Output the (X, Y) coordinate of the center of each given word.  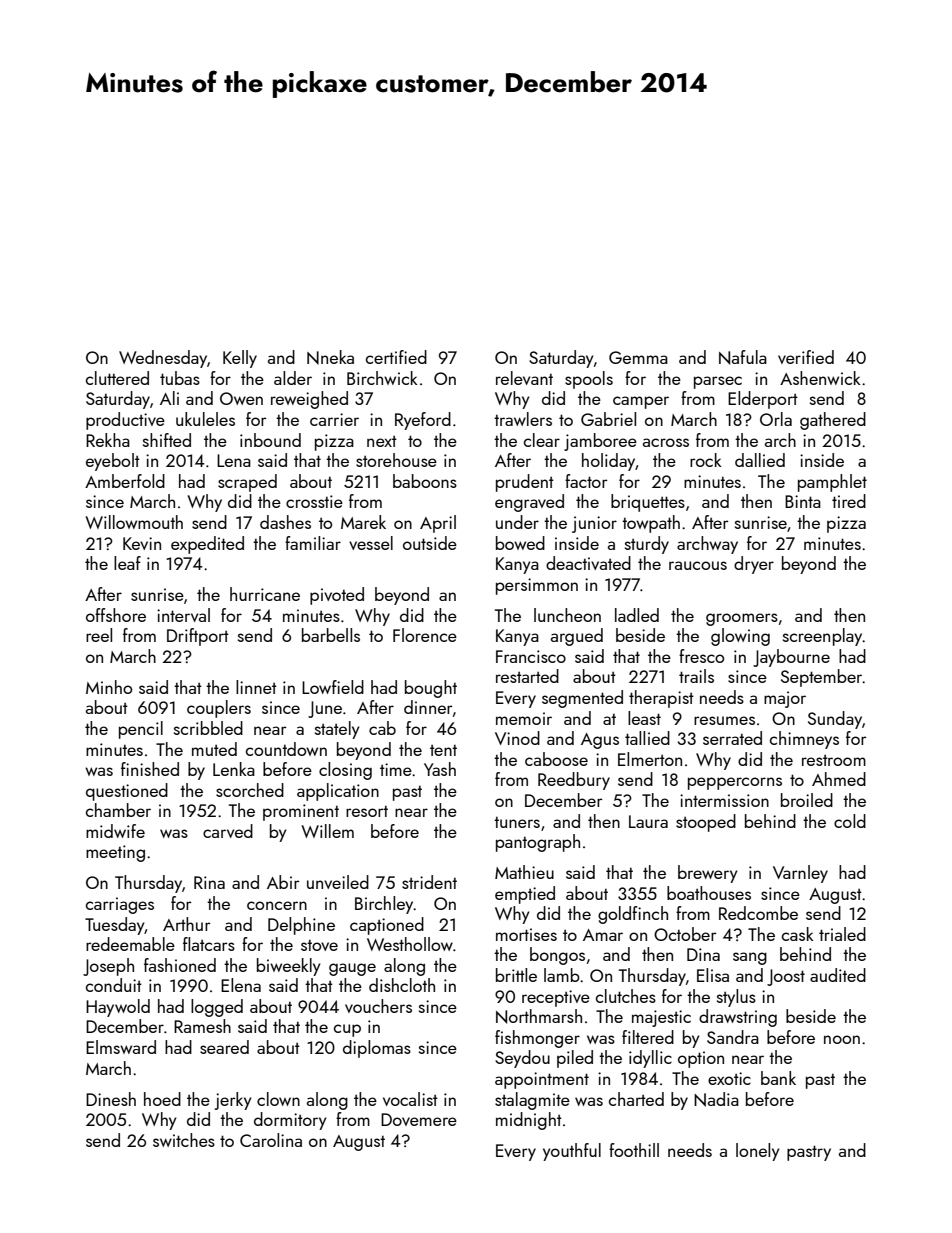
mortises (526, 934)
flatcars (209, 944)
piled (575, 1059)
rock (706, 460)
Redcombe (758, 913)
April (438, 524)
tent (443, 750)
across (666, 442)
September (822, 678)
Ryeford (423, 421)
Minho (109, 687)
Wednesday (163, 359)
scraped (247, 483)
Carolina (271, 1140)
